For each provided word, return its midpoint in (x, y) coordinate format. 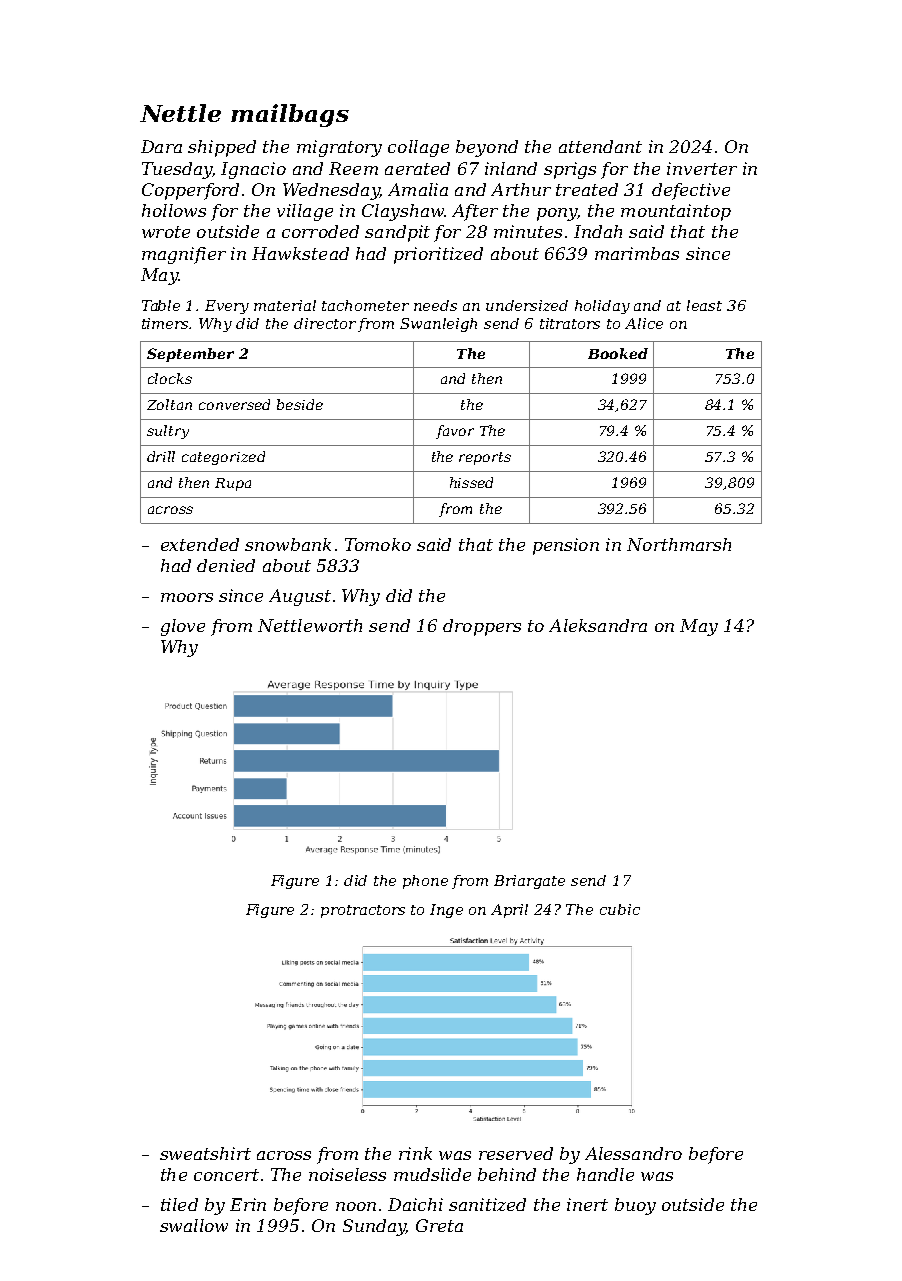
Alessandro (633, 1153)
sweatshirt (205, 1153)
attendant (600, 146)
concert (226, 1175)
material (285, 305)
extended (200, 544)
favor (455, 432)
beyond (487, 148)
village (305, 212)
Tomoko (378, 544)
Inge (446, 911)
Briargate (529, 882)
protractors (363, 911)
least (704, 305)
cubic (620, 909)
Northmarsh (679, 544)
